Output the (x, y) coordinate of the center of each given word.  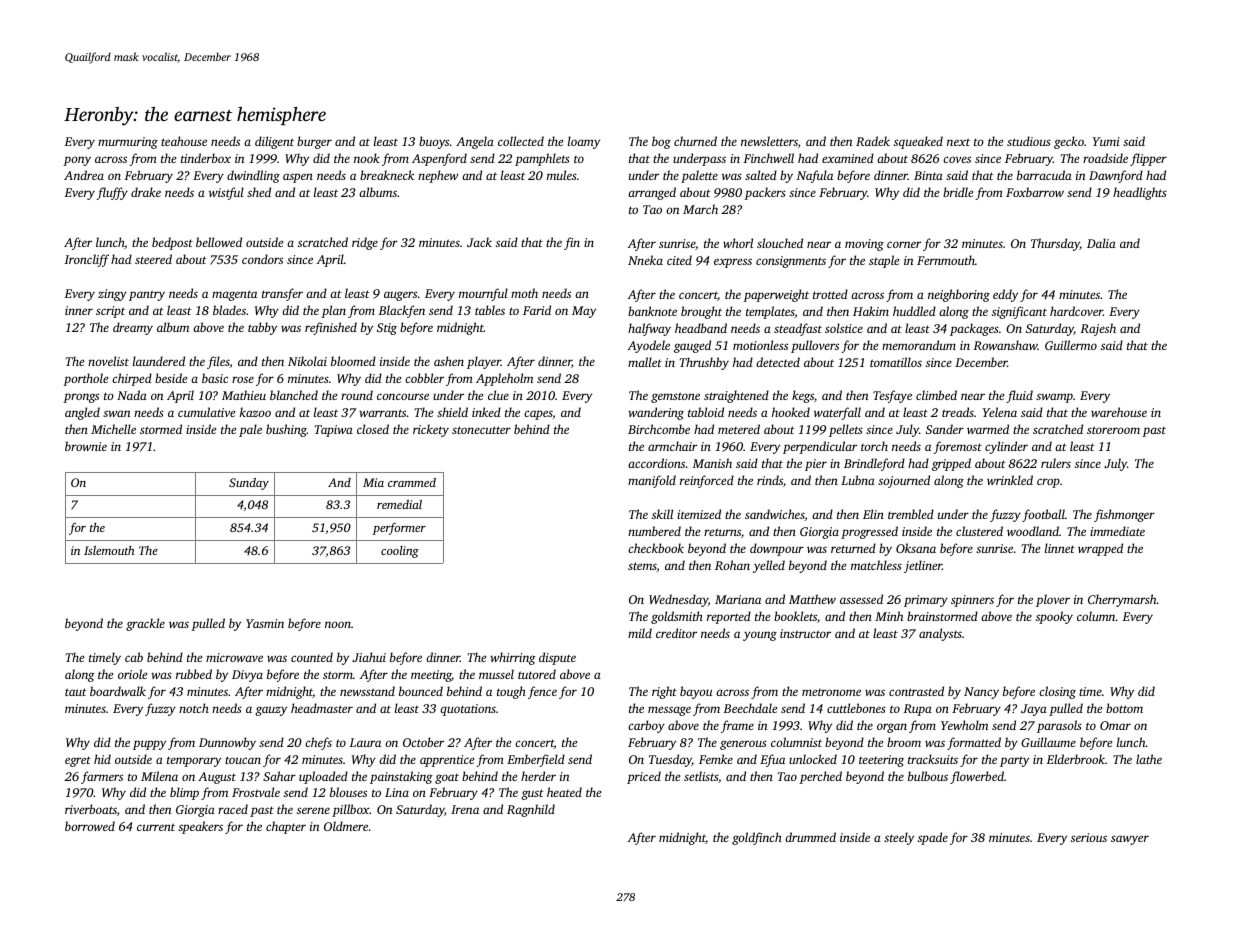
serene (313, 810)
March (700, 209)
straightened (736, 396)
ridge (365, 243)
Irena (465, 809)
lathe (1149, 759)
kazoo (255, 412)
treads (958, 412)
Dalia (1101, 243)
